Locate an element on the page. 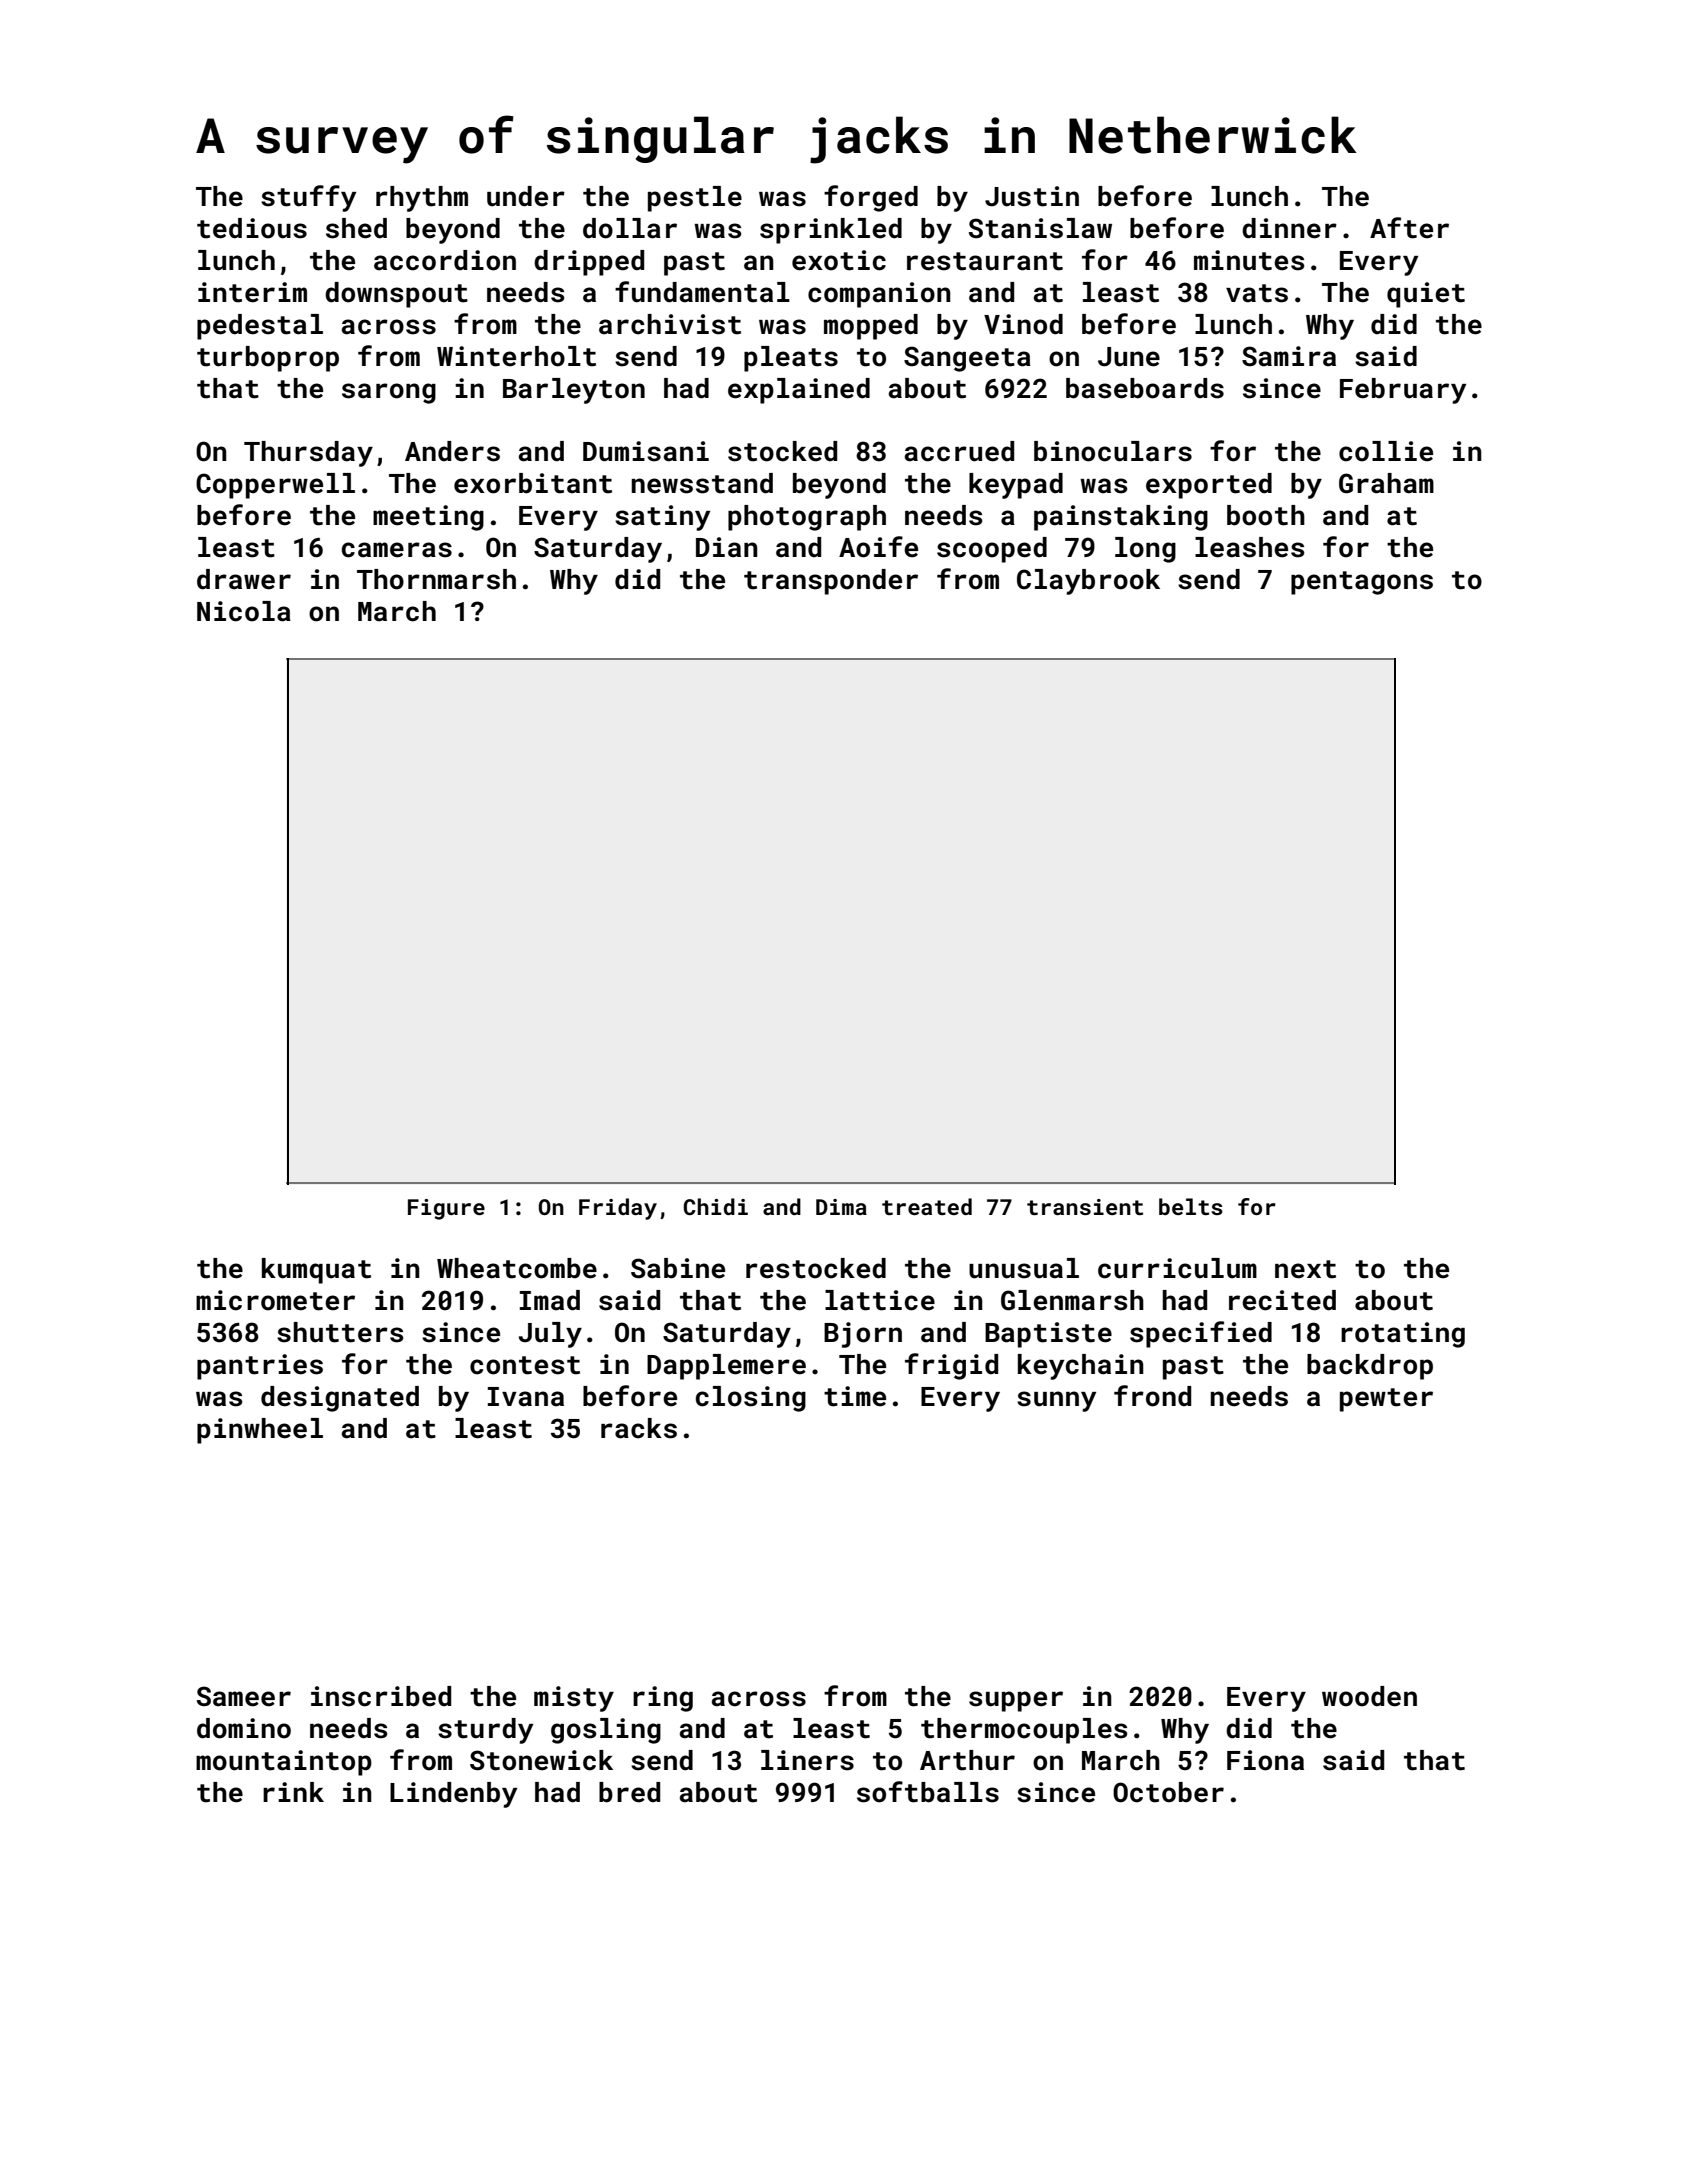  pentagons is located at coordinates (1362, 583).
